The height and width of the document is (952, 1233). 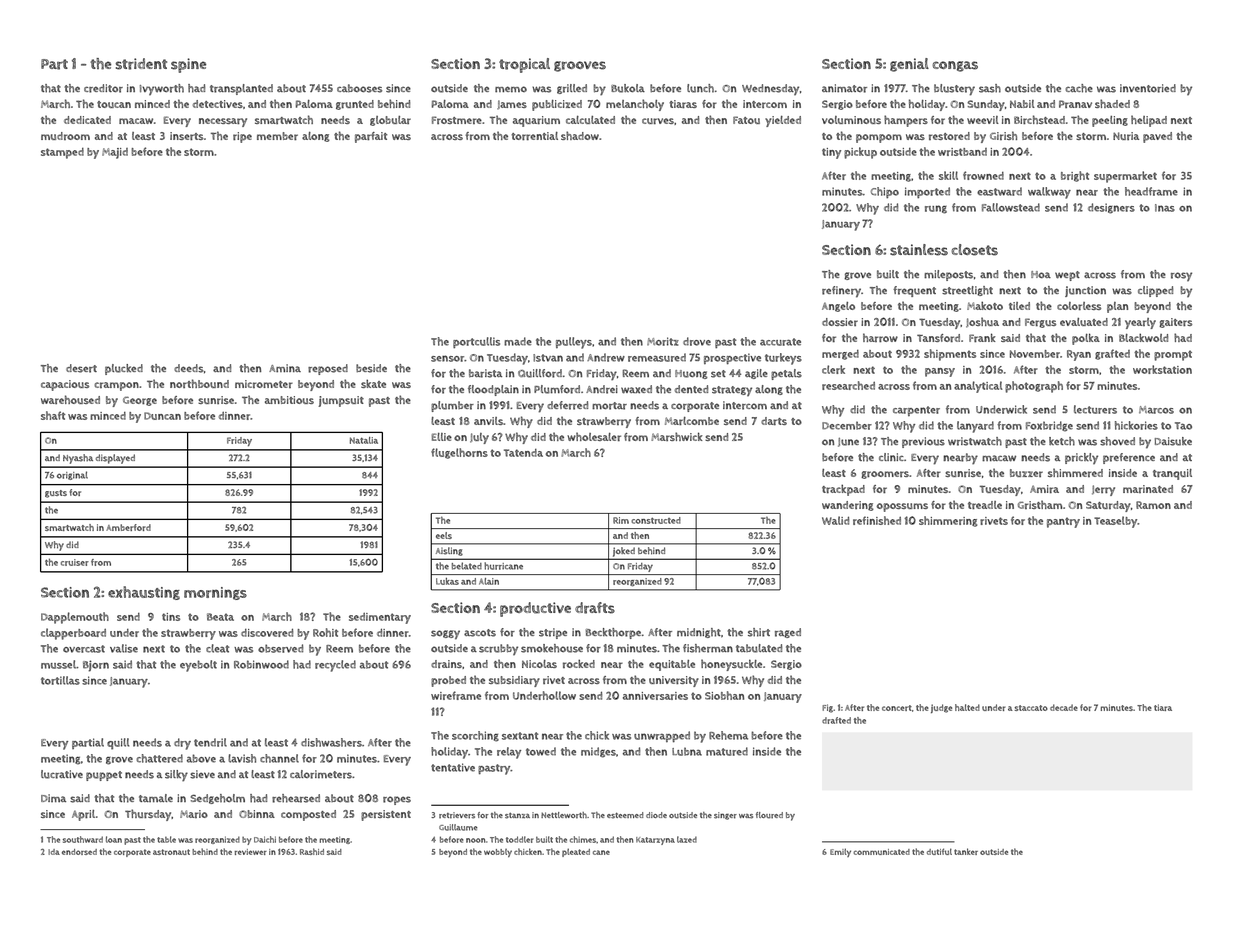 I want to click on Angelo, so click(x=838, y=307).
